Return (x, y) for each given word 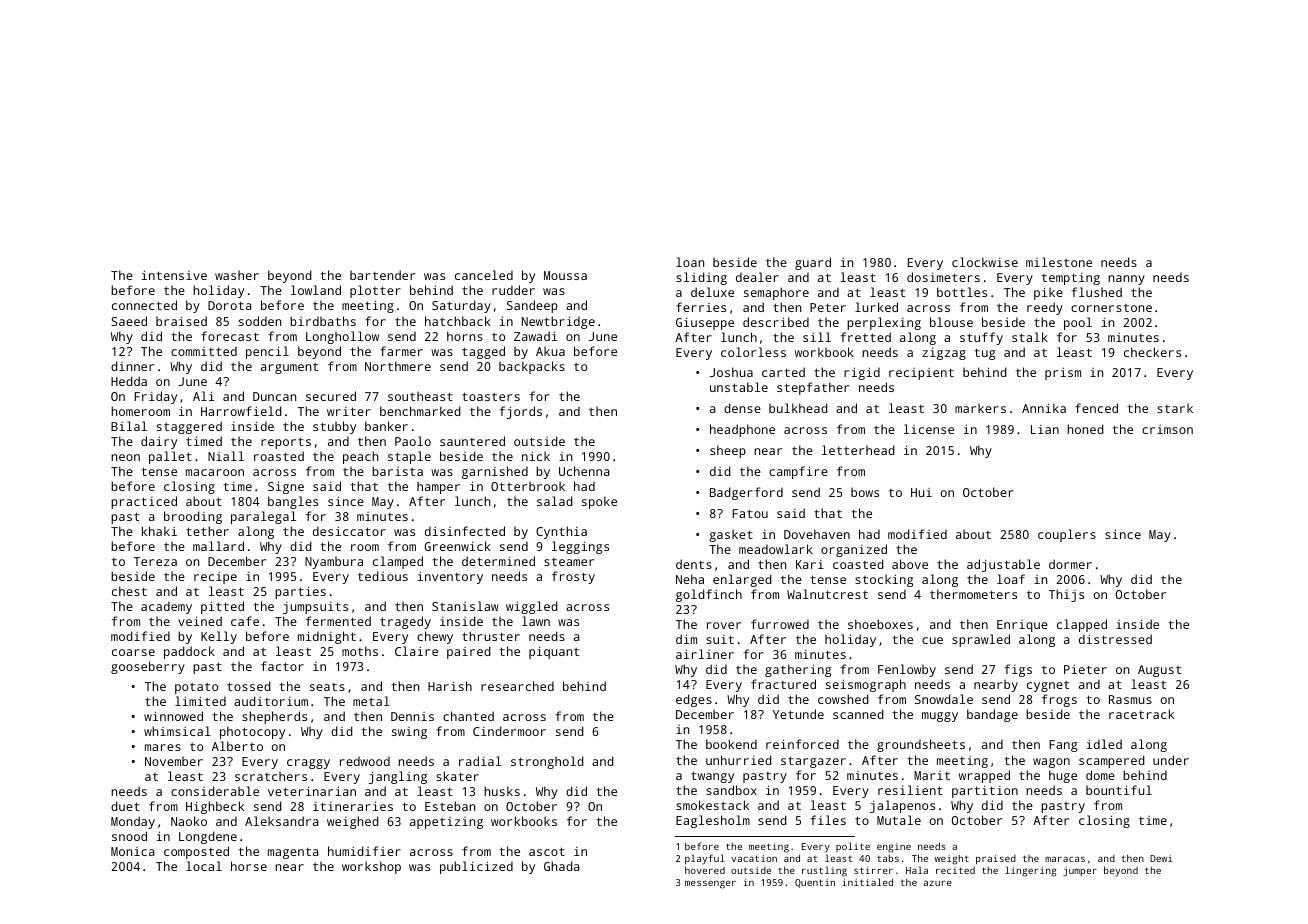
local (204, 866)
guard (813, 263)
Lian (1045, 429)
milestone (1059, 262)
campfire (798, 472)
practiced (144, 502)
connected (144, 305)
